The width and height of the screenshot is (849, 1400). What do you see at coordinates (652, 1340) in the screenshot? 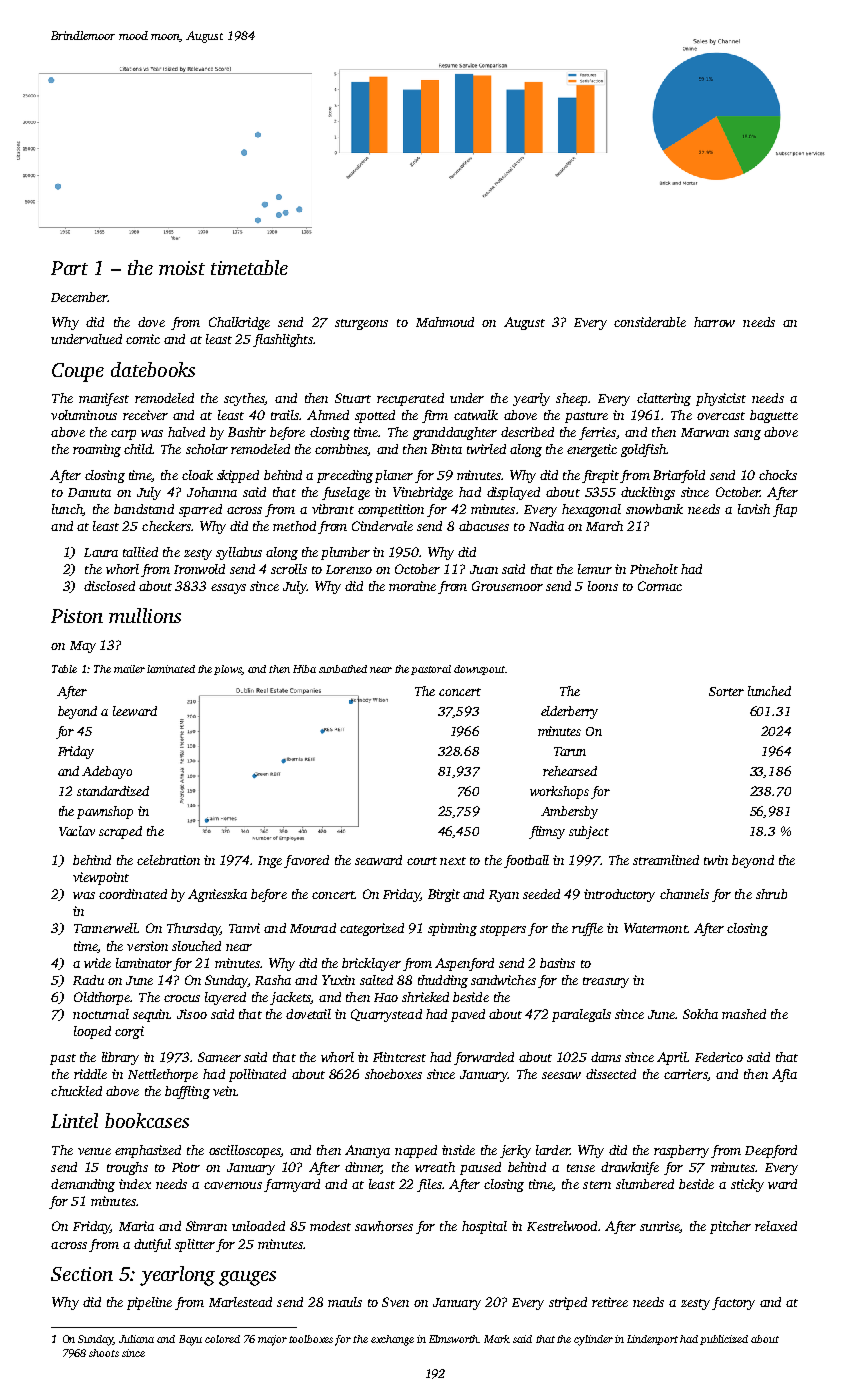
I see `Lindenport` at bounding box center [652, 1340].
